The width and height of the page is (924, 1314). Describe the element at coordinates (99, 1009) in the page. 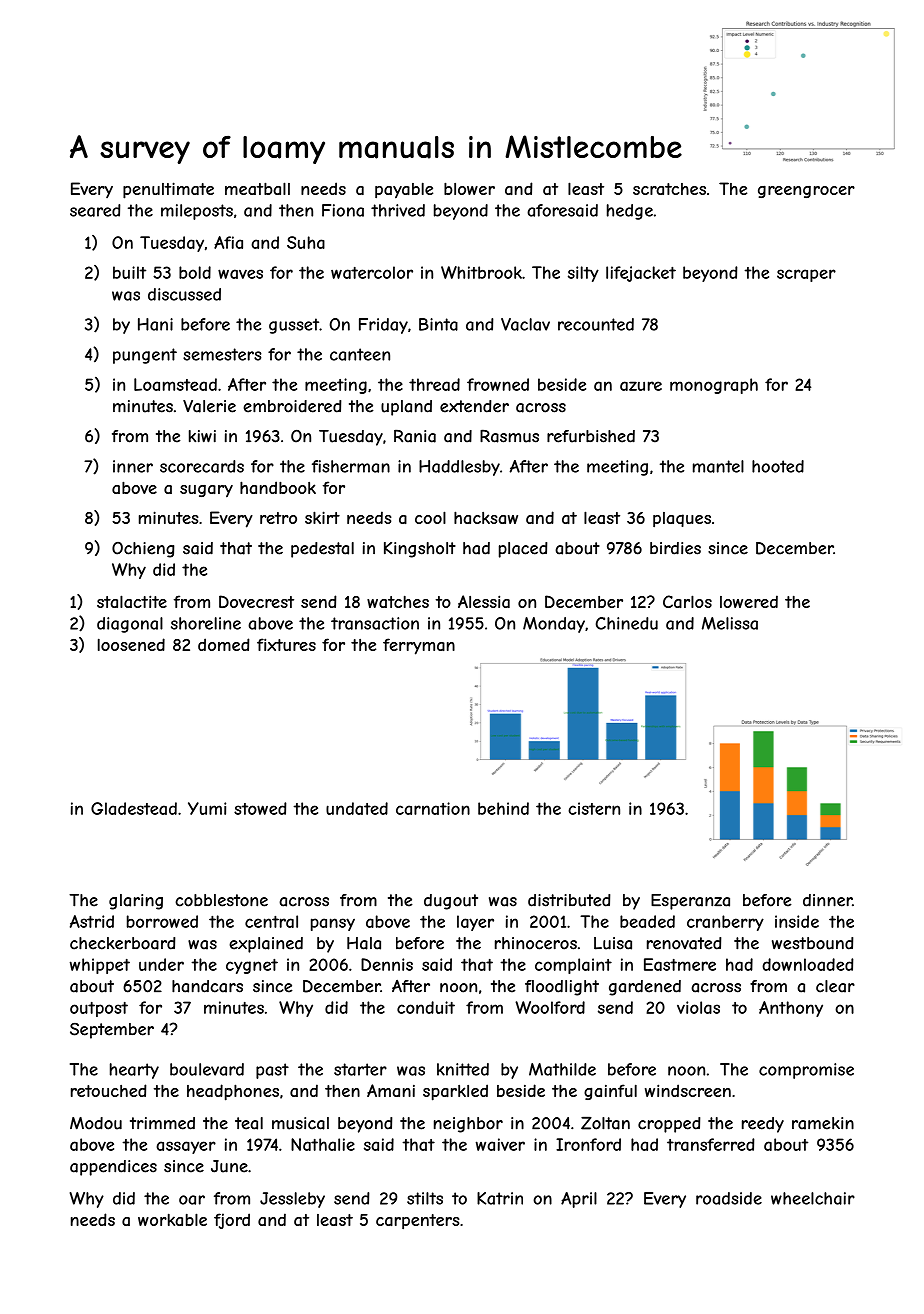

I see `outpost` at that location.
